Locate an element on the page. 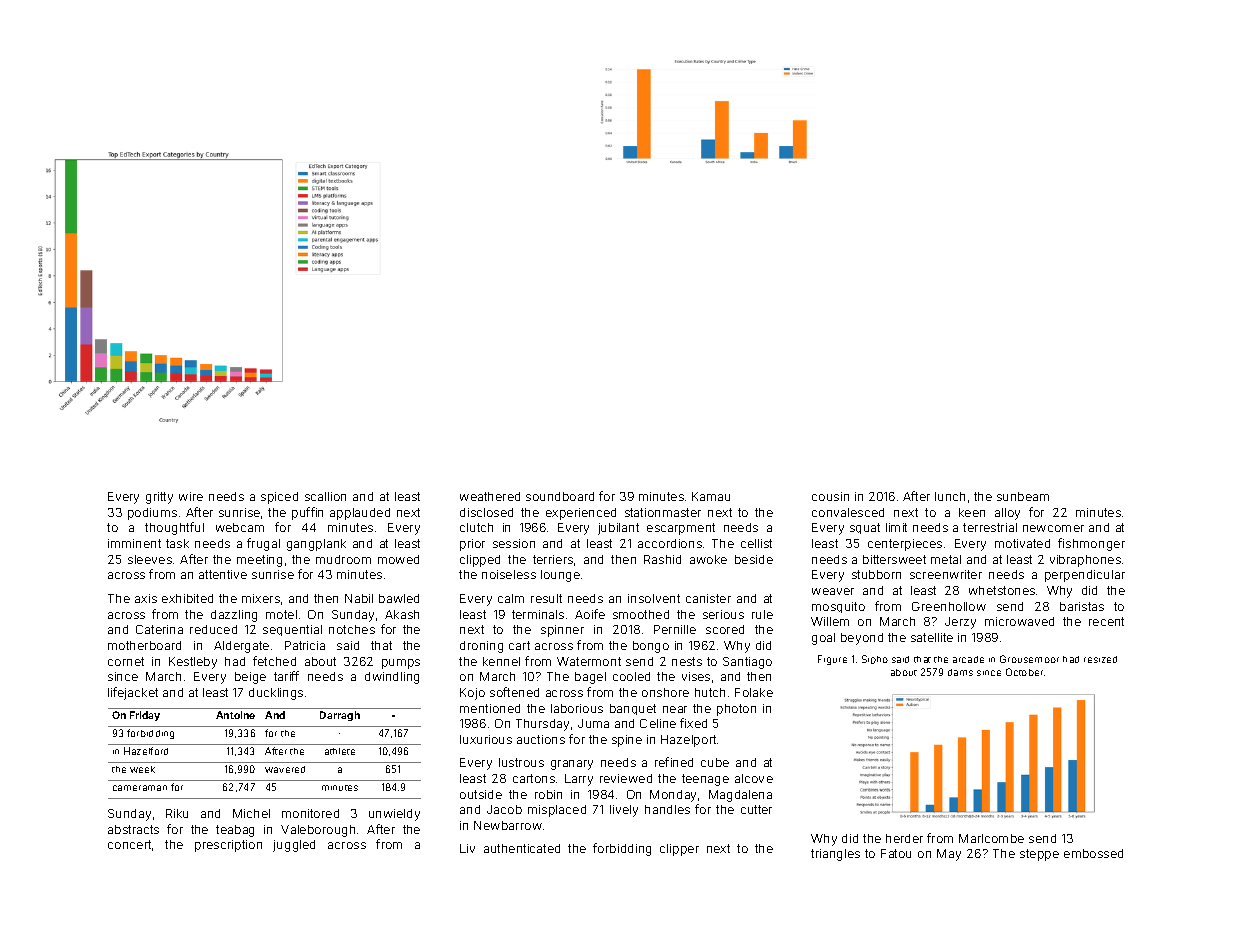 This image has height=952, width=1233. juggled is located at coordinates (294, 846).
